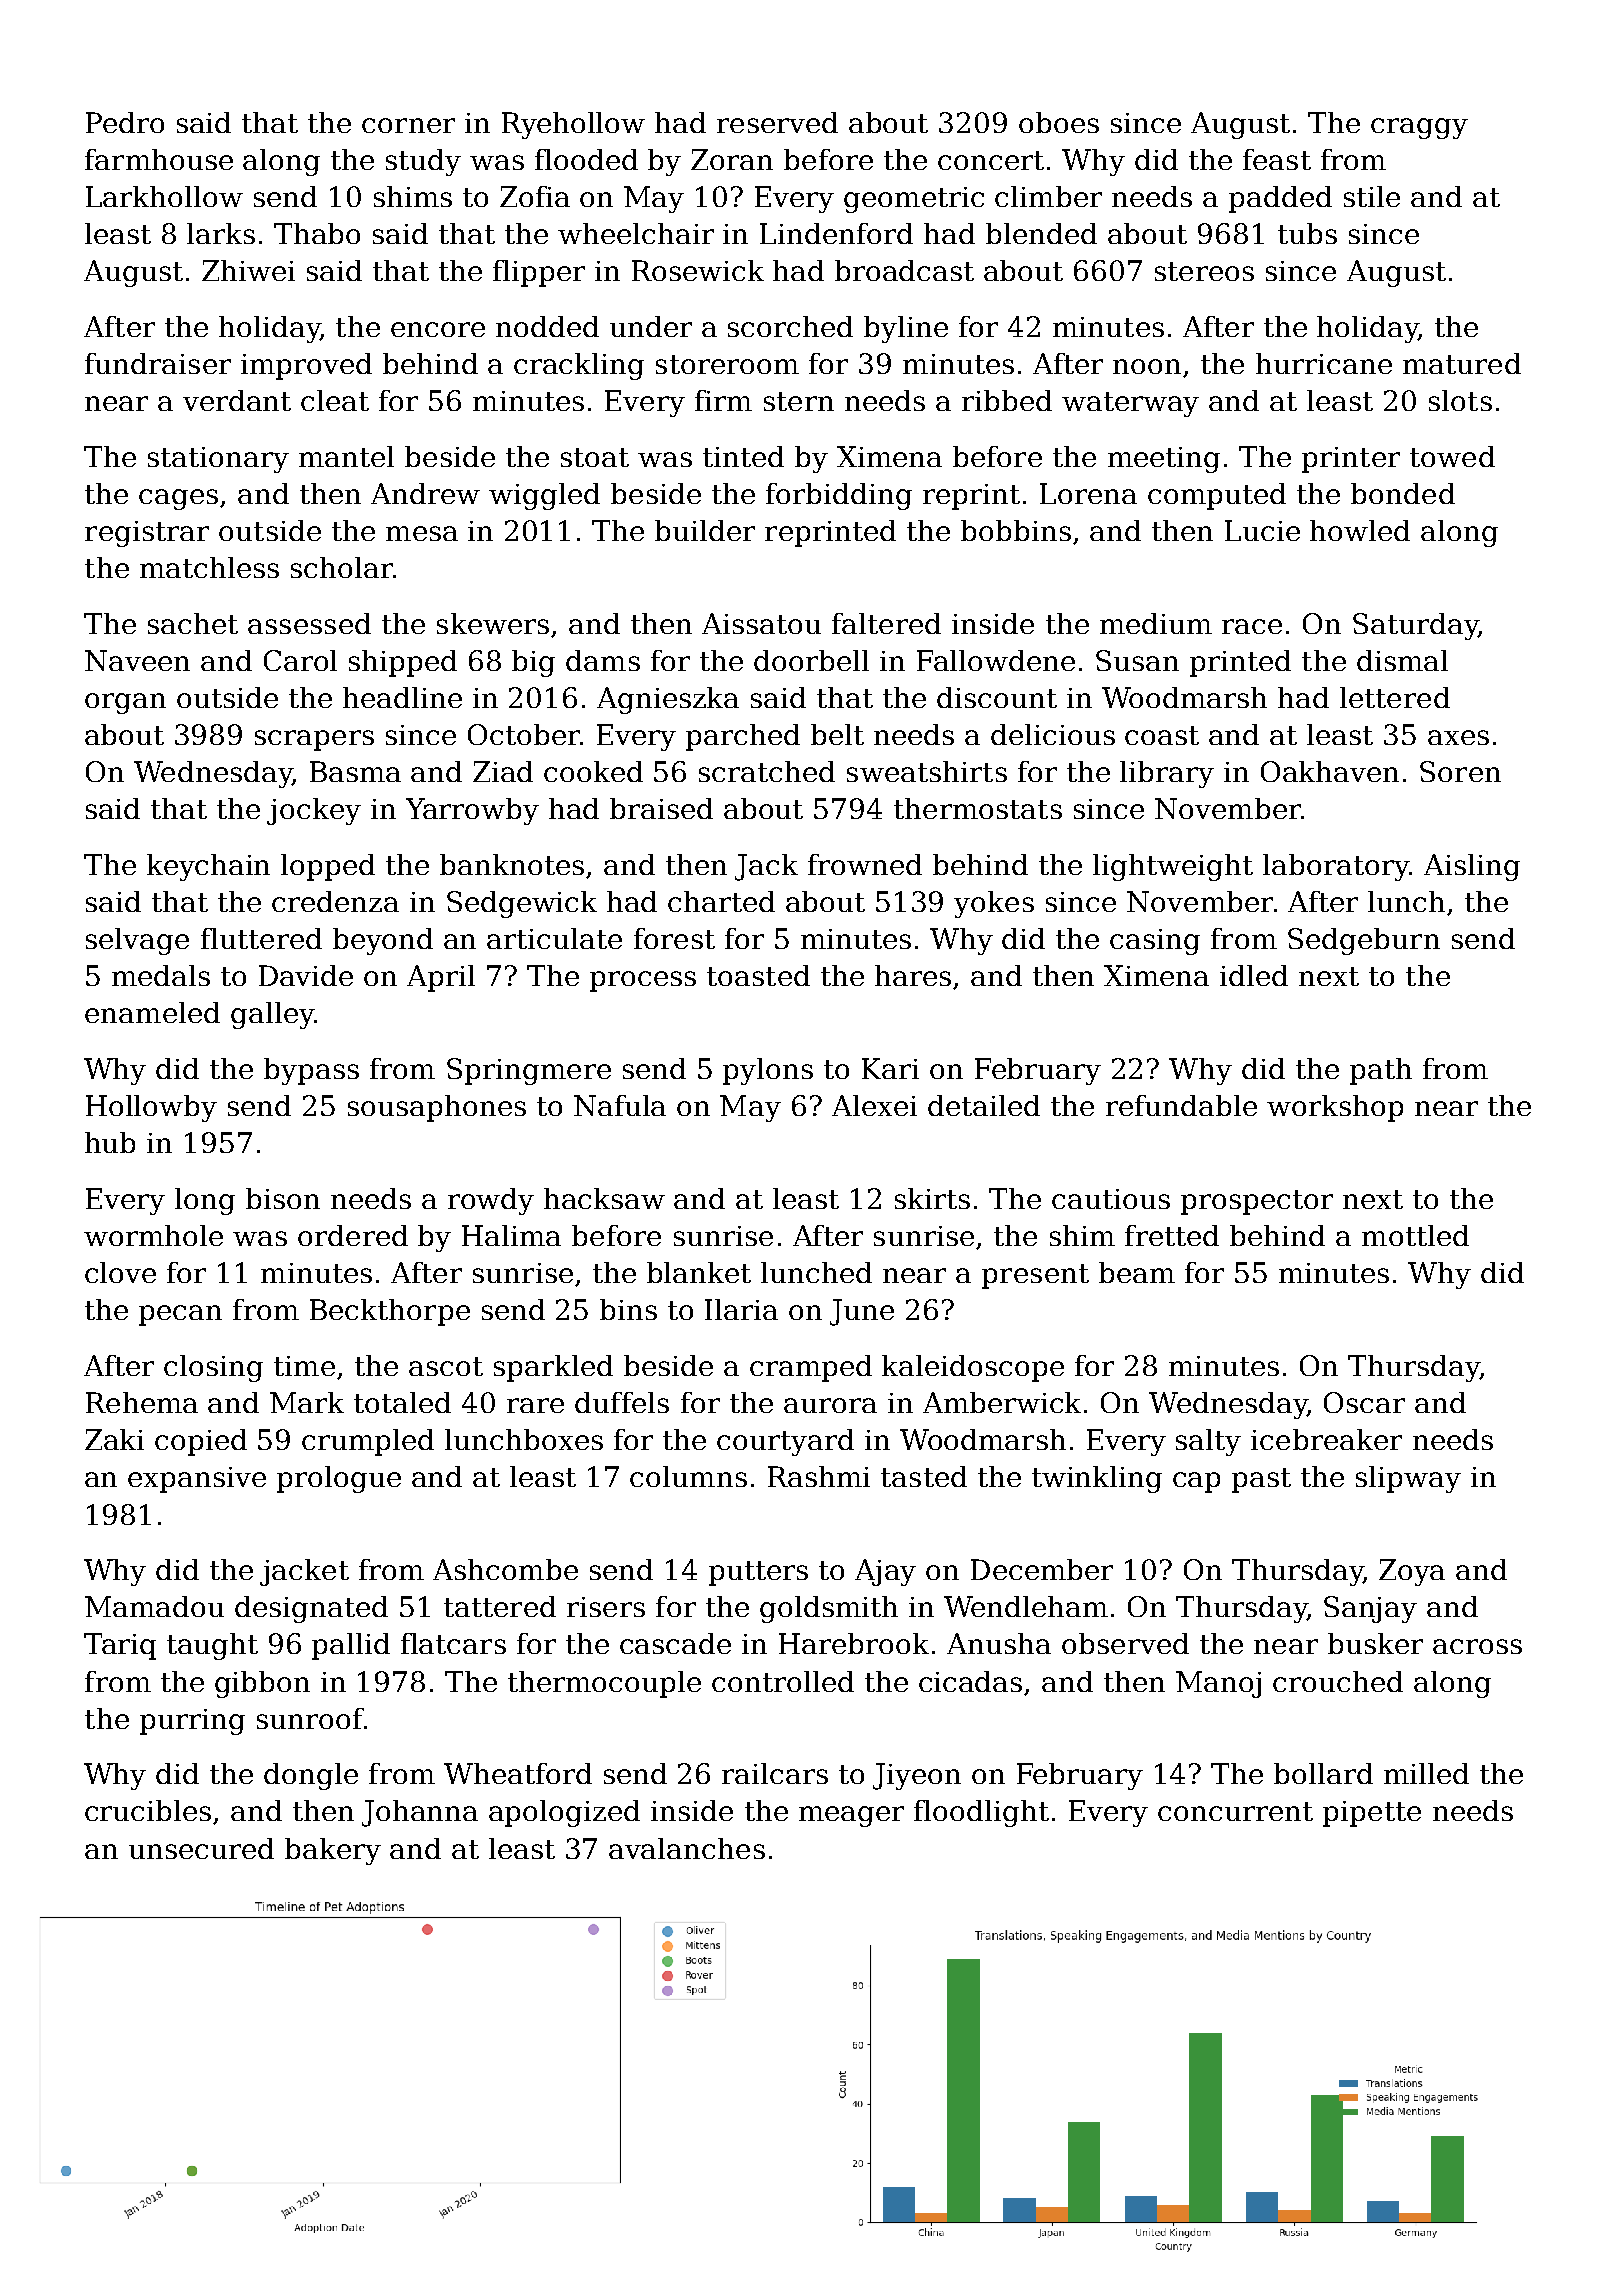  I want to click on forbidding, so click(839, 496).
